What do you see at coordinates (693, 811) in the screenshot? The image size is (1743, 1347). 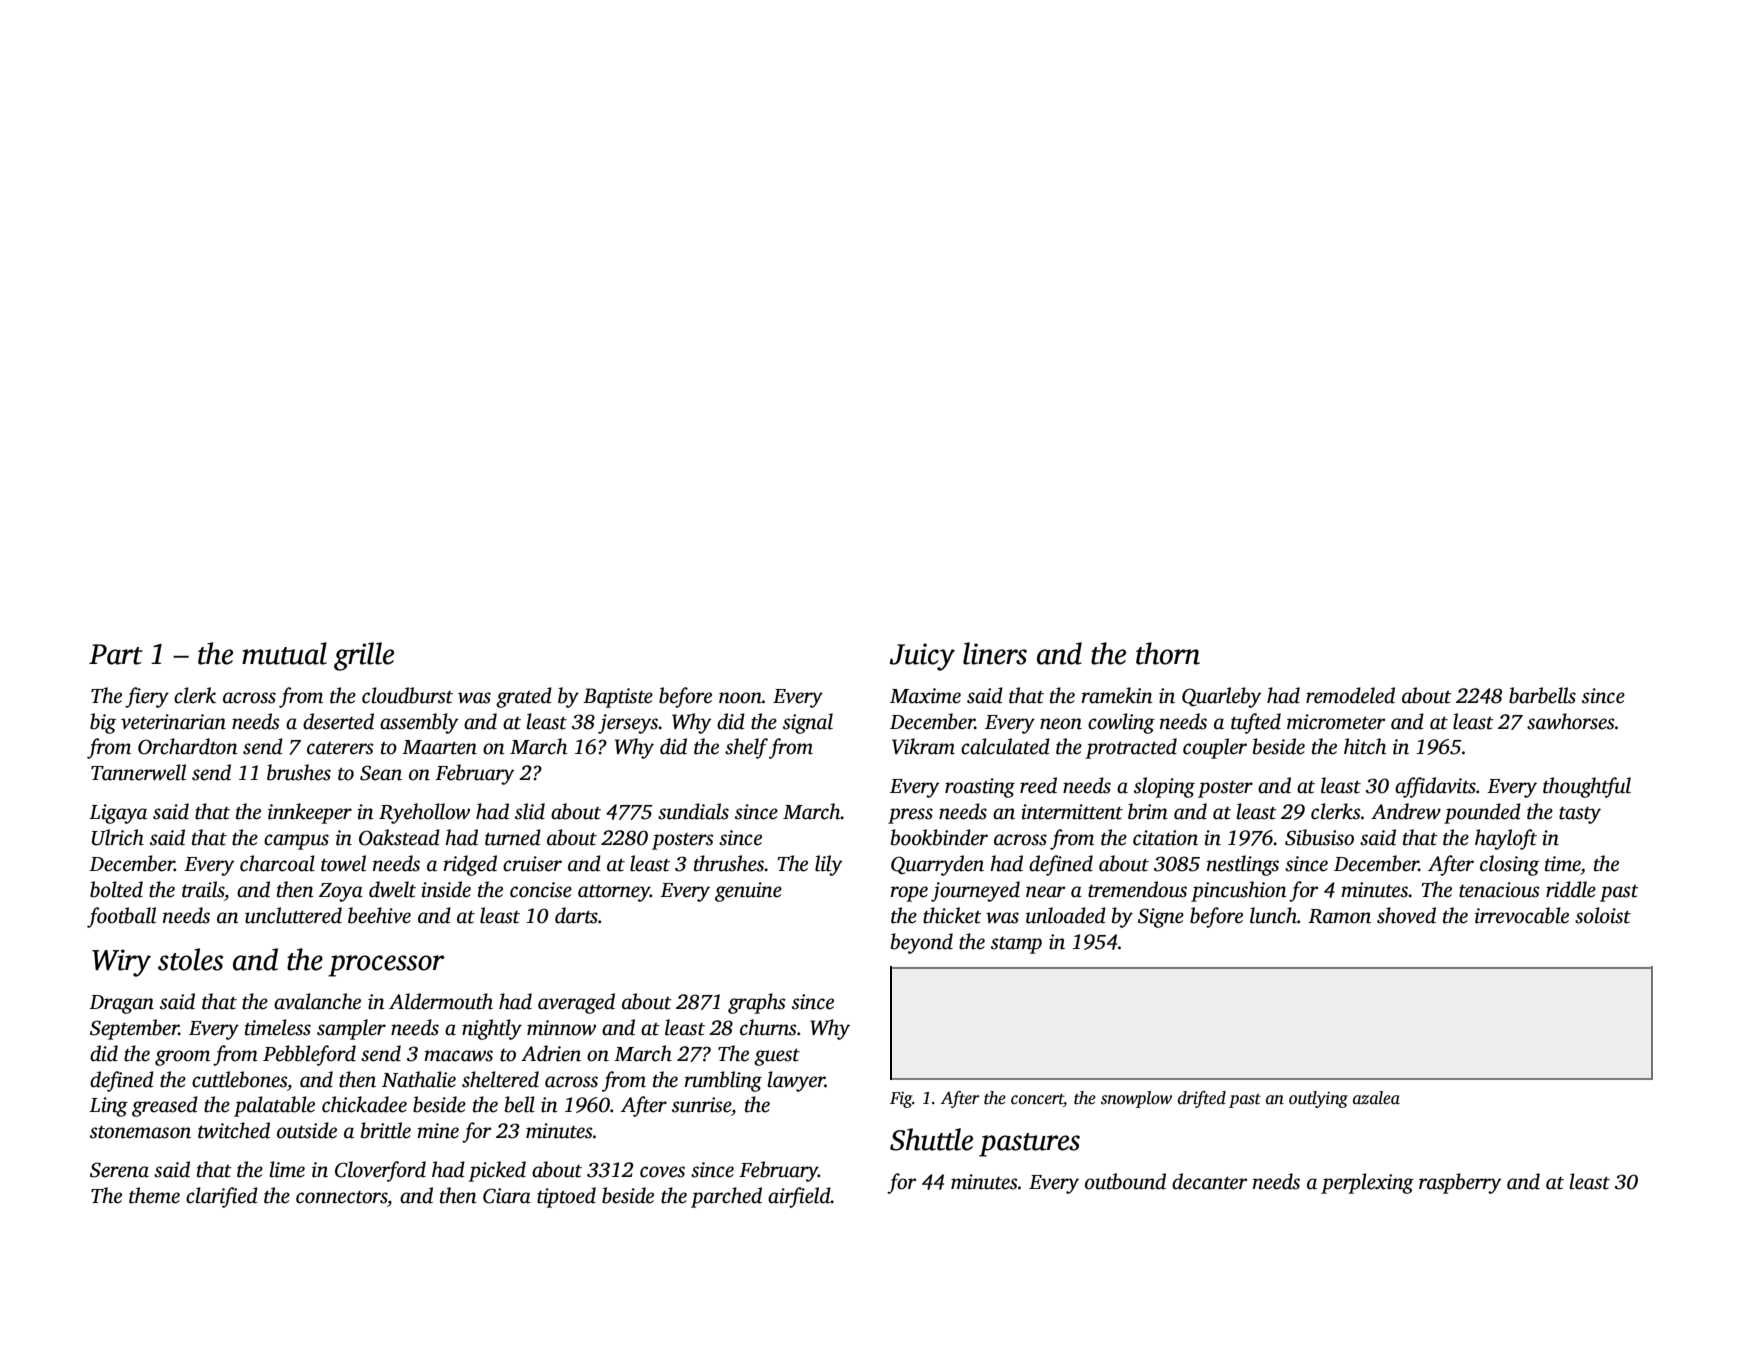 I see `sundials` at bounding box center [693, 811].
